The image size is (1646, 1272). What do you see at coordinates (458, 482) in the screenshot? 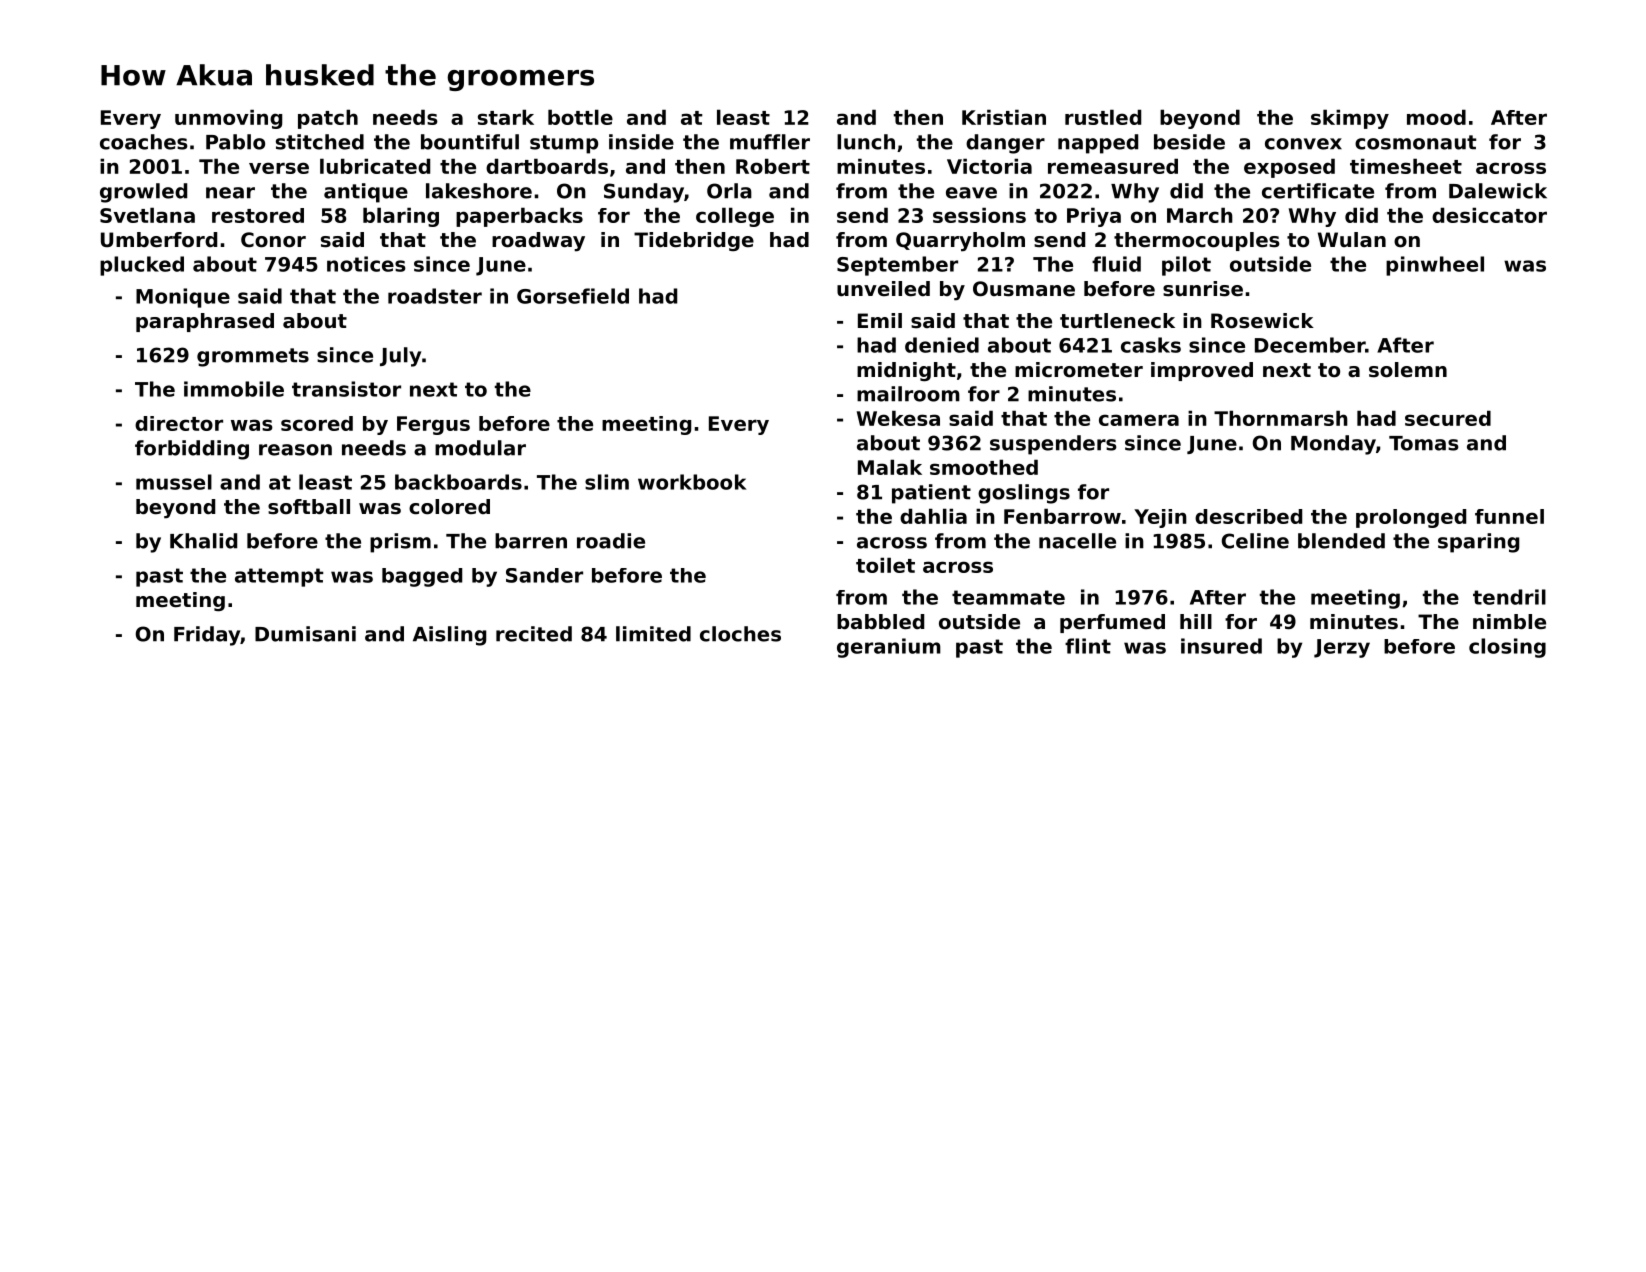
I see `backboards` at bounding box center [458, 482].
